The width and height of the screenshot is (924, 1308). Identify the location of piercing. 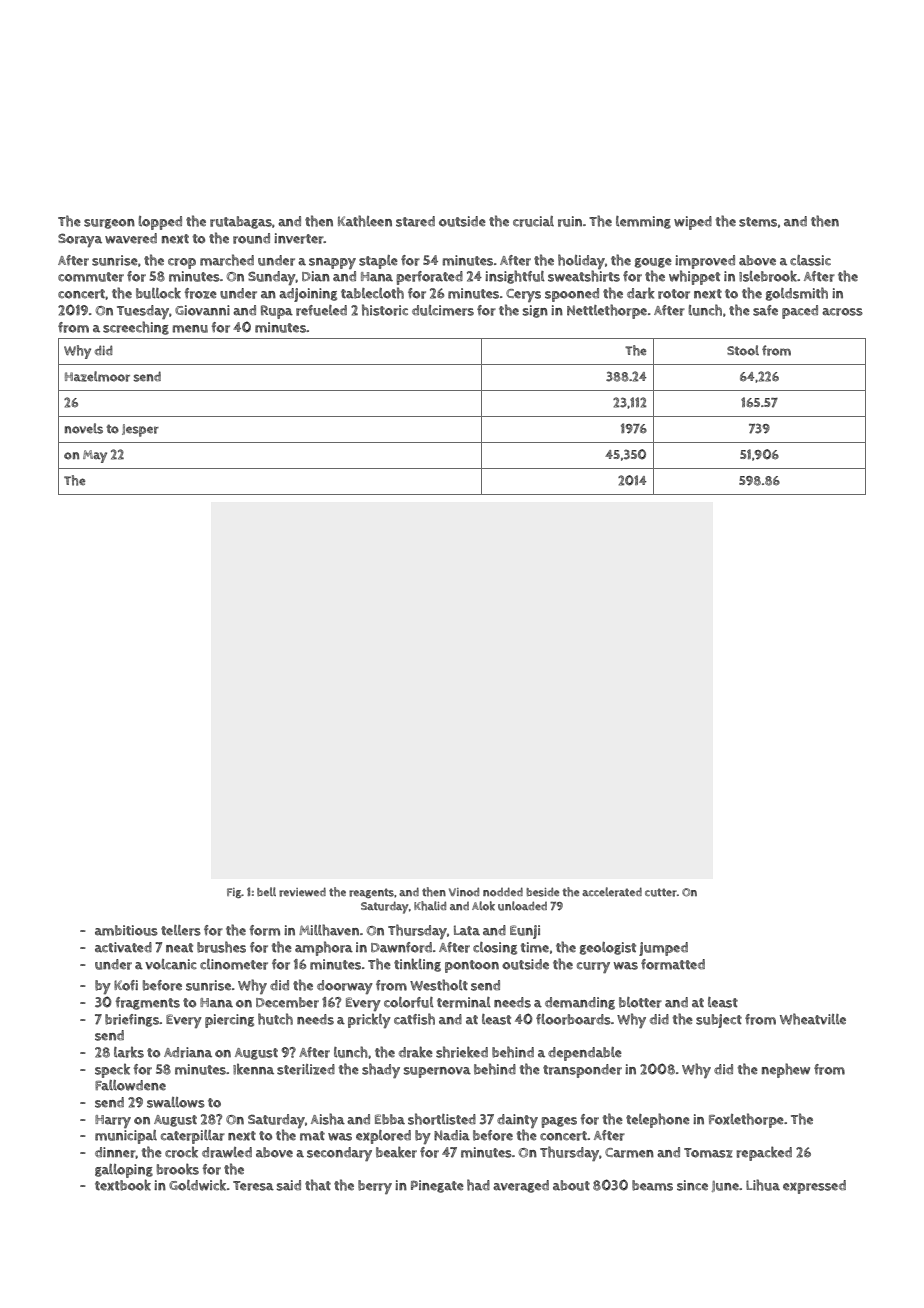
(229, 1021).
